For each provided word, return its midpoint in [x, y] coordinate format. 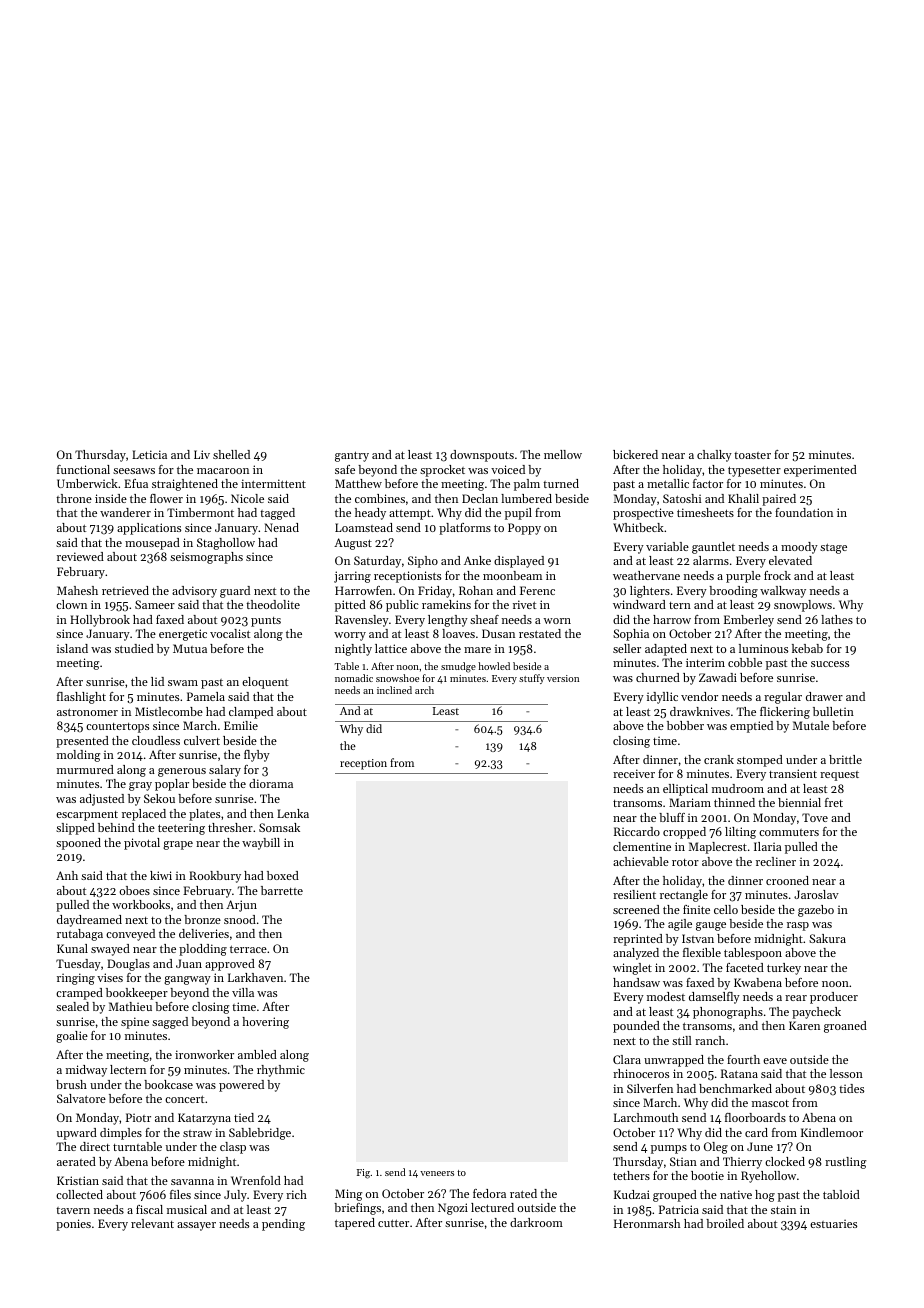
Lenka [293, 813]
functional [83, 469]
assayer [196, 1226]
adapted [666, 650]
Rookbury [215, 877]
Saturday [377, 562]
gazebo [816, 911]
